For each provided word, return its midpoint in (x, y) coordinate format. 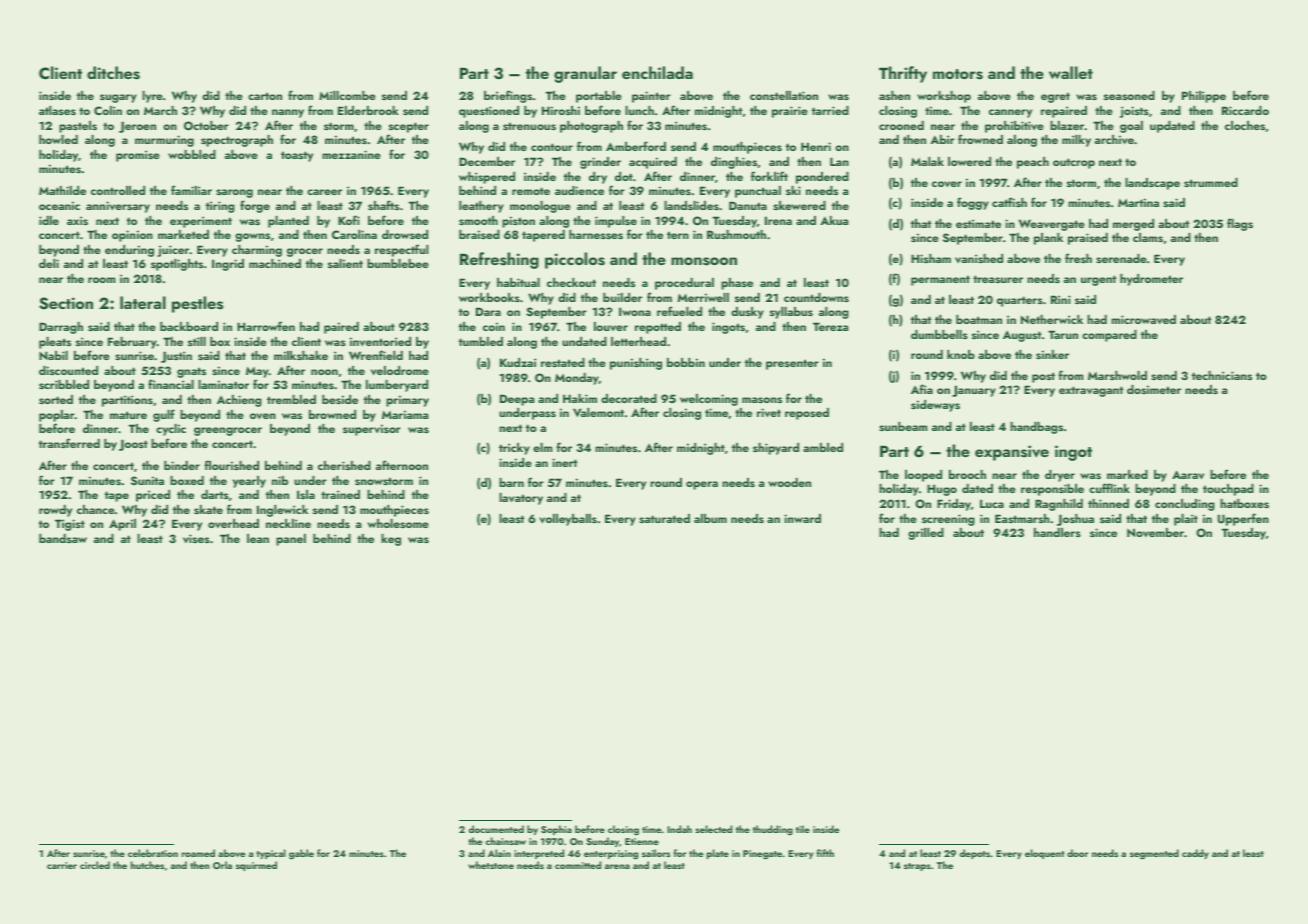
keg (391, 540)
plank (1048, 239)
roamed (198, 853)
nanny (288, 113)
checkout (571, 282)
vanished (979, 258)
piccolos (575, 260)
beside (340, 399)
